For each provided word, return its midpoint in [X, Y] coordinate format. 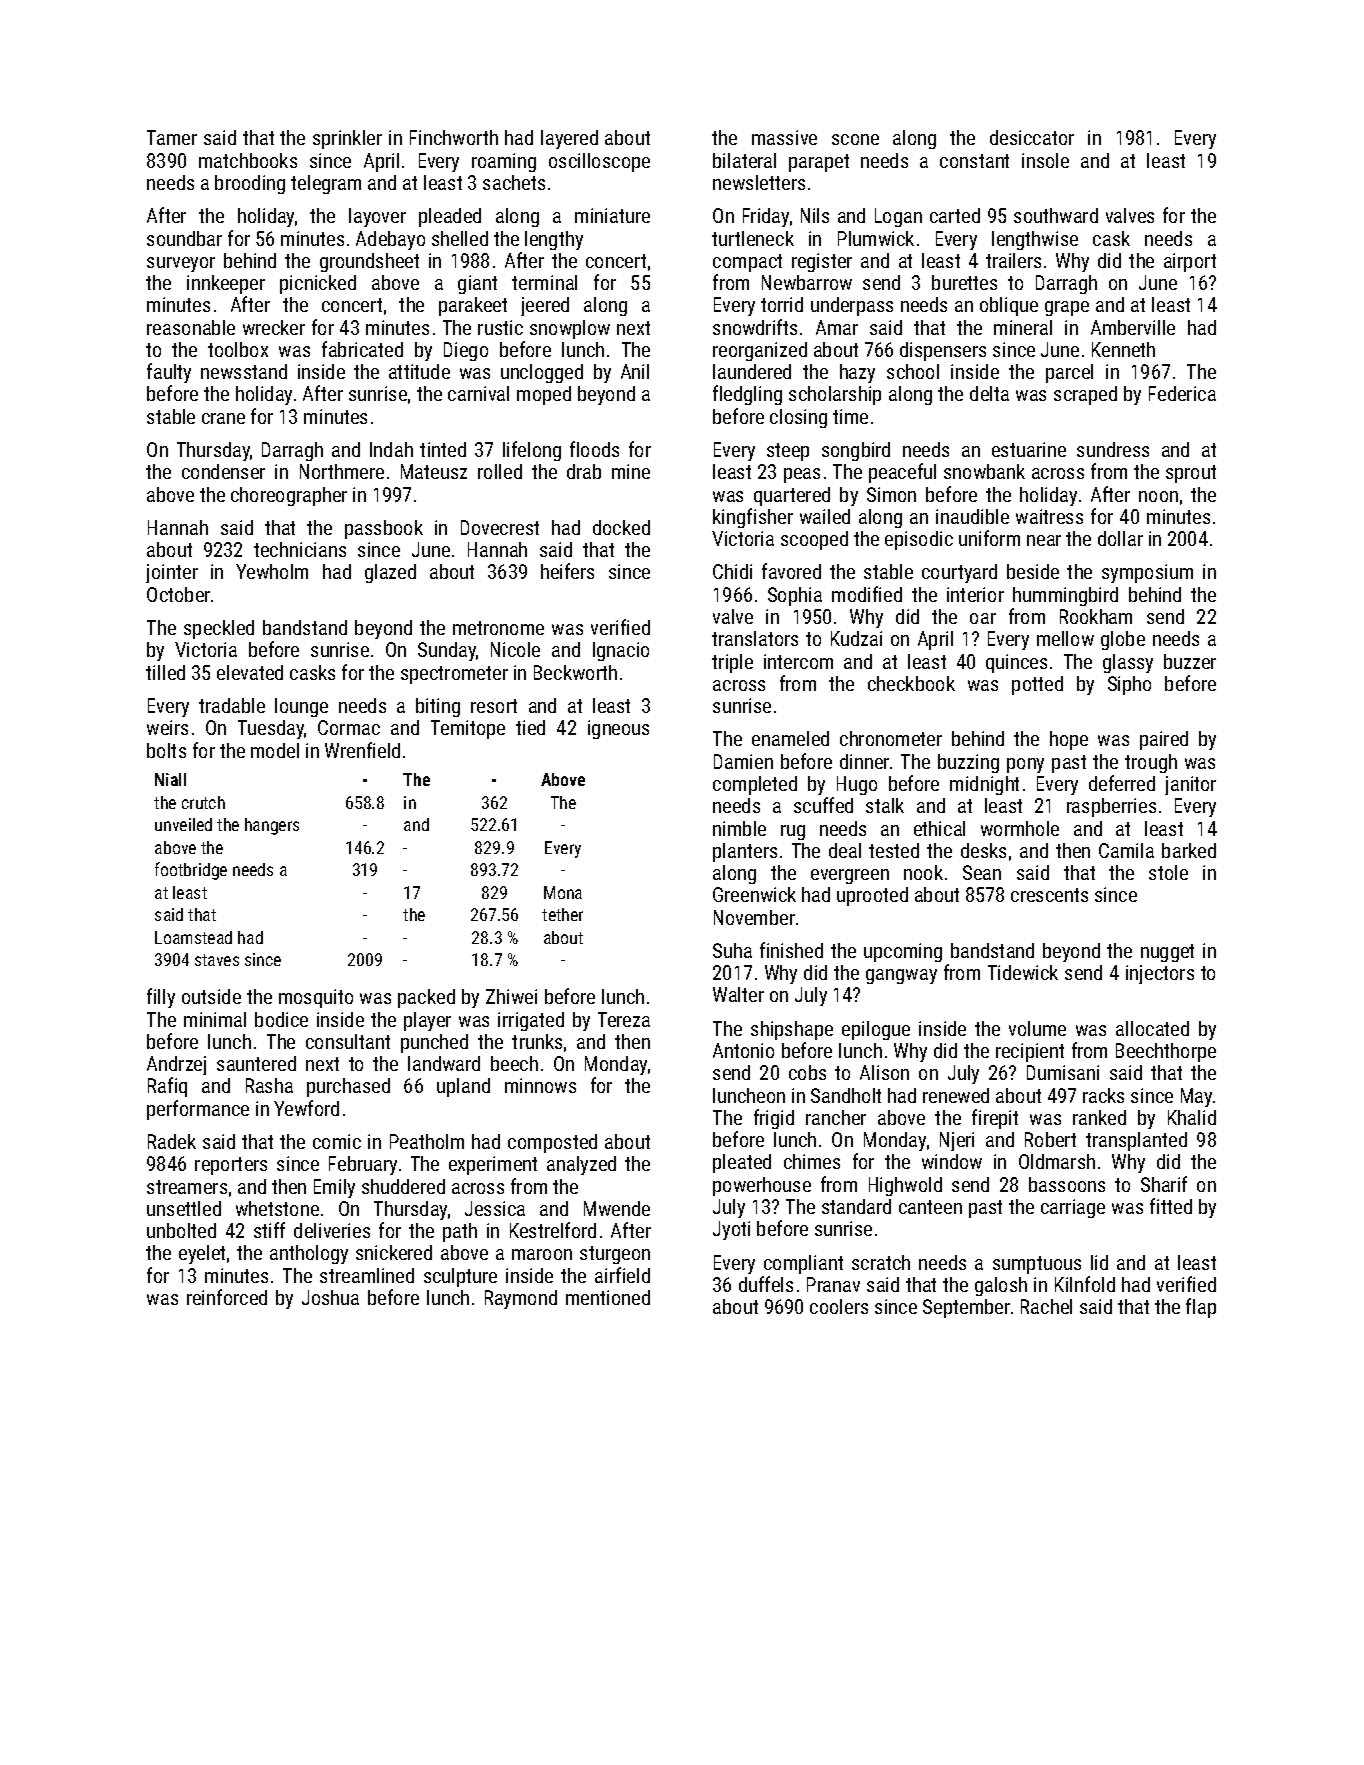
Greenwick [754, 894]
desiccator [1032, 137]
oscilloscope [599, 162]
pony [1025, 765]
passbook [384, 529]
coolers [839, 1306]
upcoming [903, 952]
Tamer [172, 137]
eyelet [202, 1254]
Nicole [515, 649]
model [275, 750]
